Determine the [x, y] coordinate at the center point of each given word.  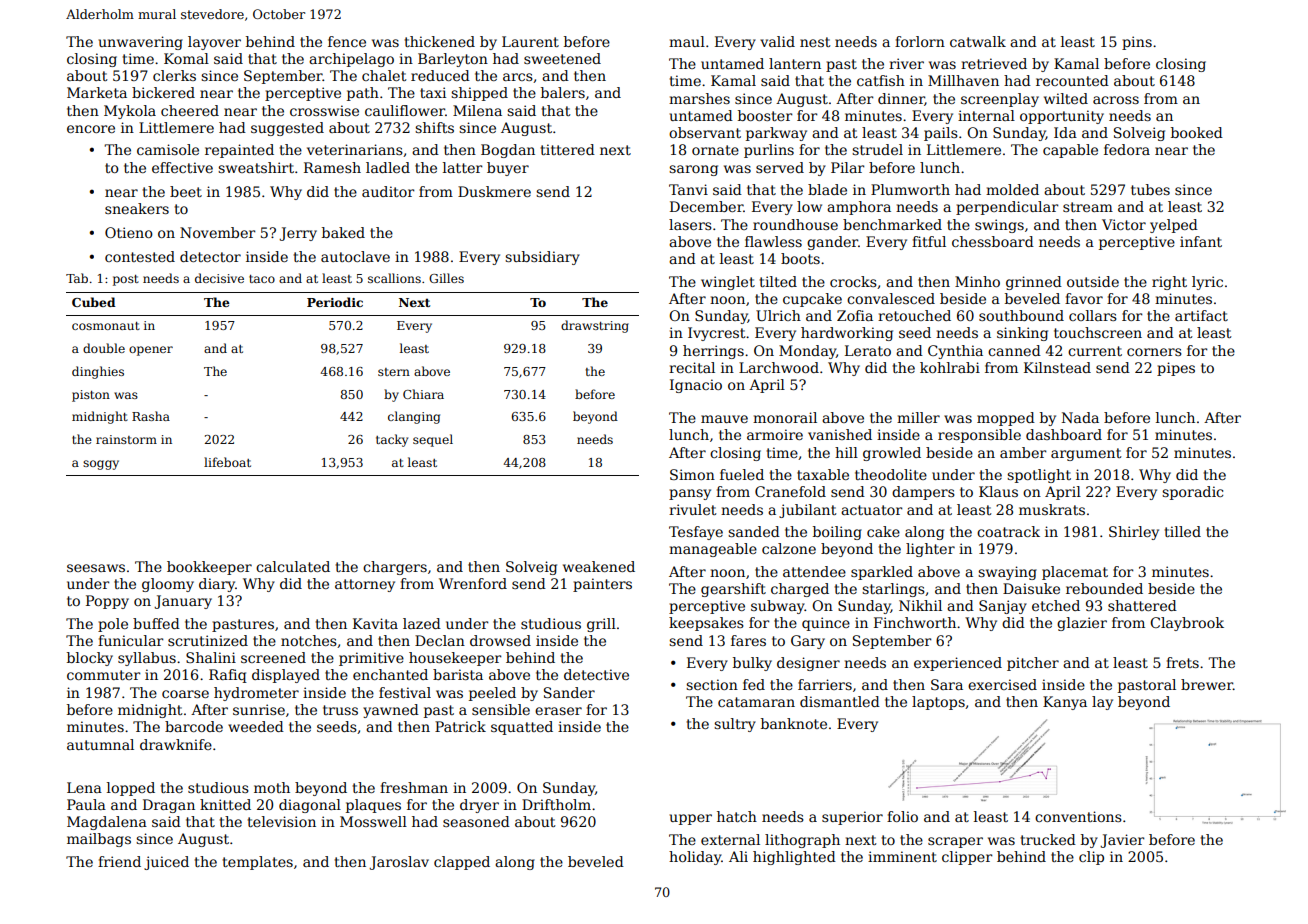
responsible [979, 436]
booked [1197, 132]
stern [394, 372]
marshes [699, 98]
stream [1088, 207]
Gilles [446, 278]
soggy [101, 465]
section [712, 684]
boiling [837, 533]
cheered [190, 110]
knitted [225, 804]
